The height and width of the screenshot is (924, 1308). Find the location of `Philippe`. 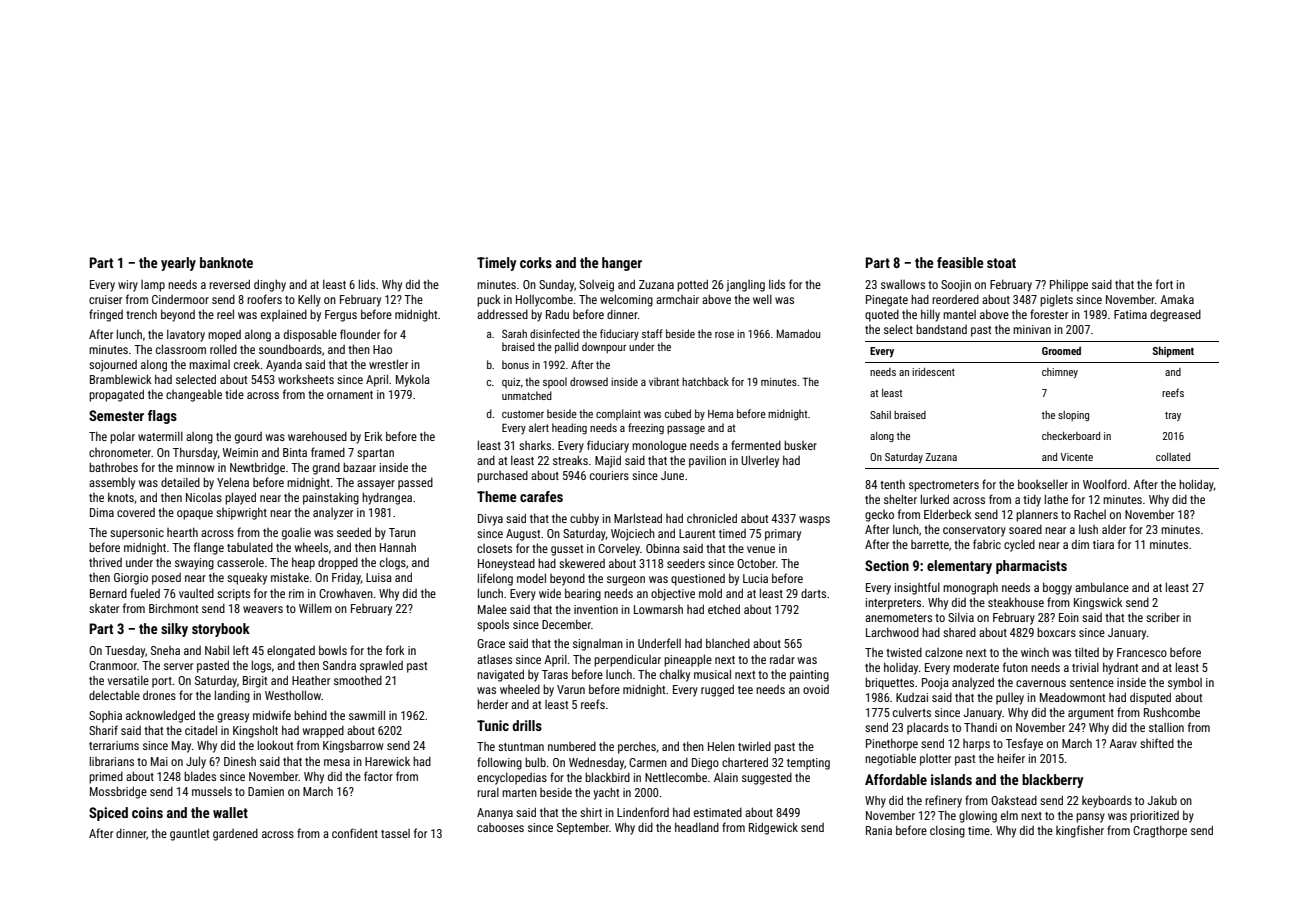

Philippe is located at coordinates (1069, 285).
